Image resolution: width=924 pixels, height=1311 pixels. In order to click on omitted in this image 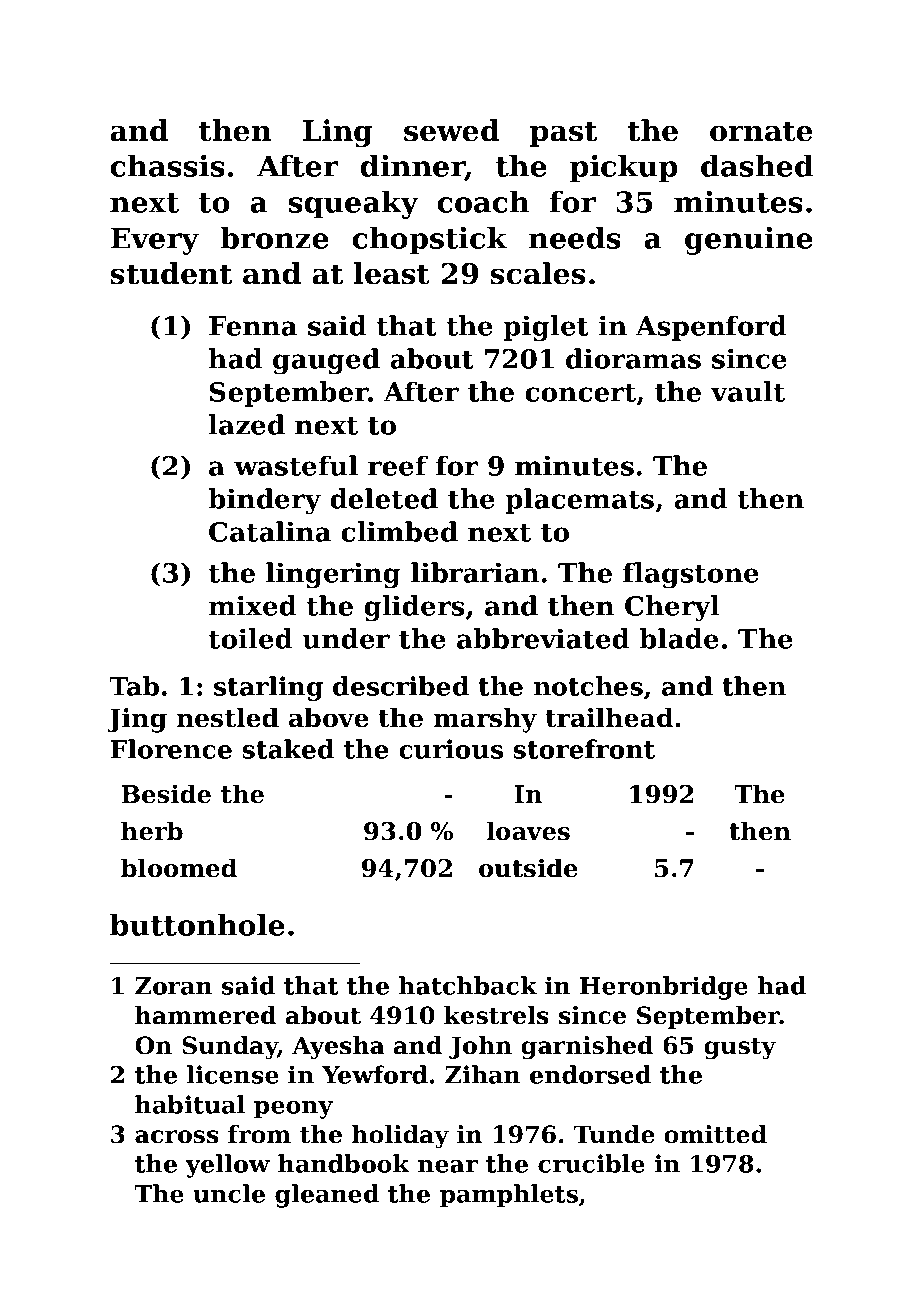, I will do `click(715, 1134)`.
